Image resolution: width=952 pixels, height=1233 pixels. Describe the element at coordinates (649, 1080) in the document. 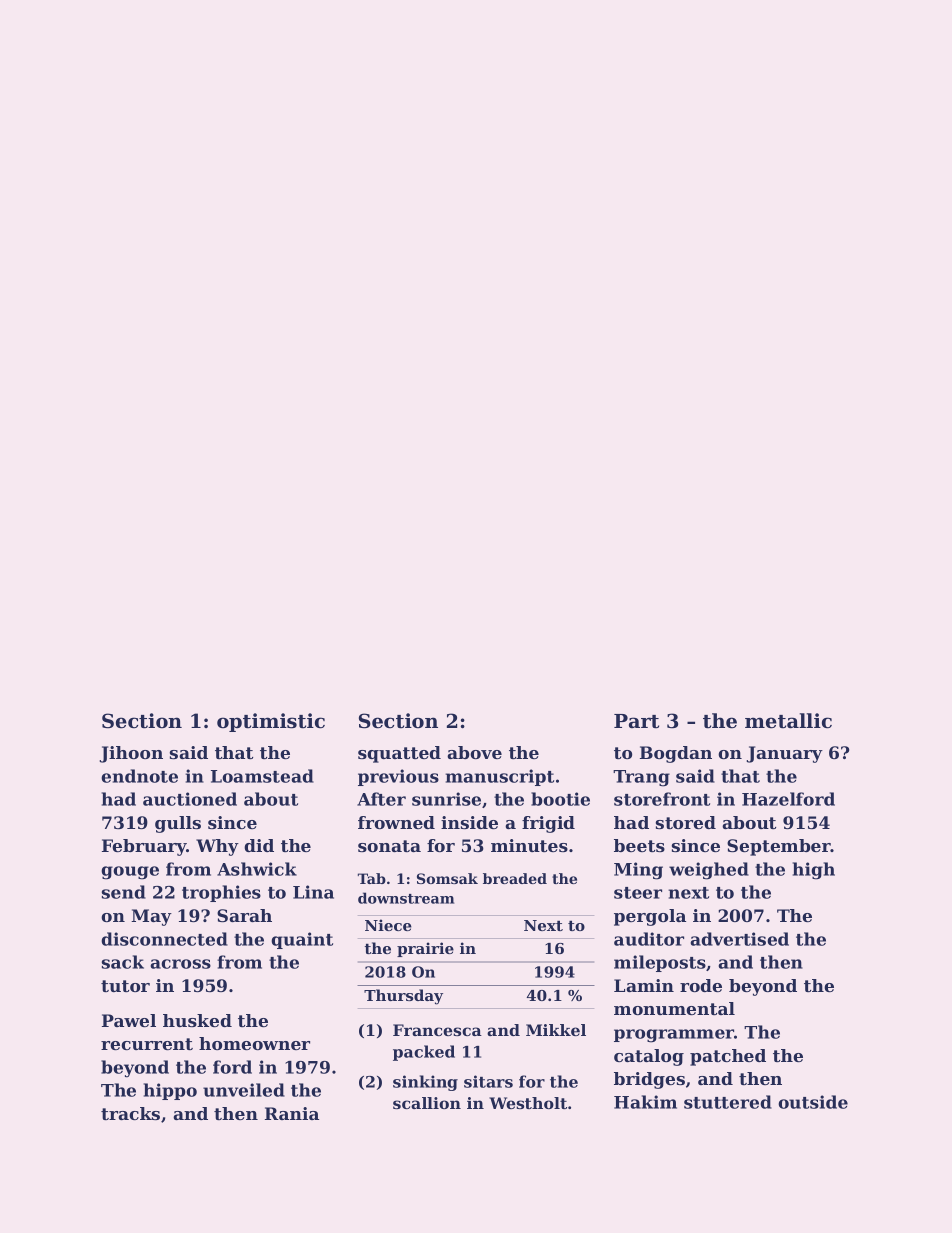

I see `bridges` at that location.
